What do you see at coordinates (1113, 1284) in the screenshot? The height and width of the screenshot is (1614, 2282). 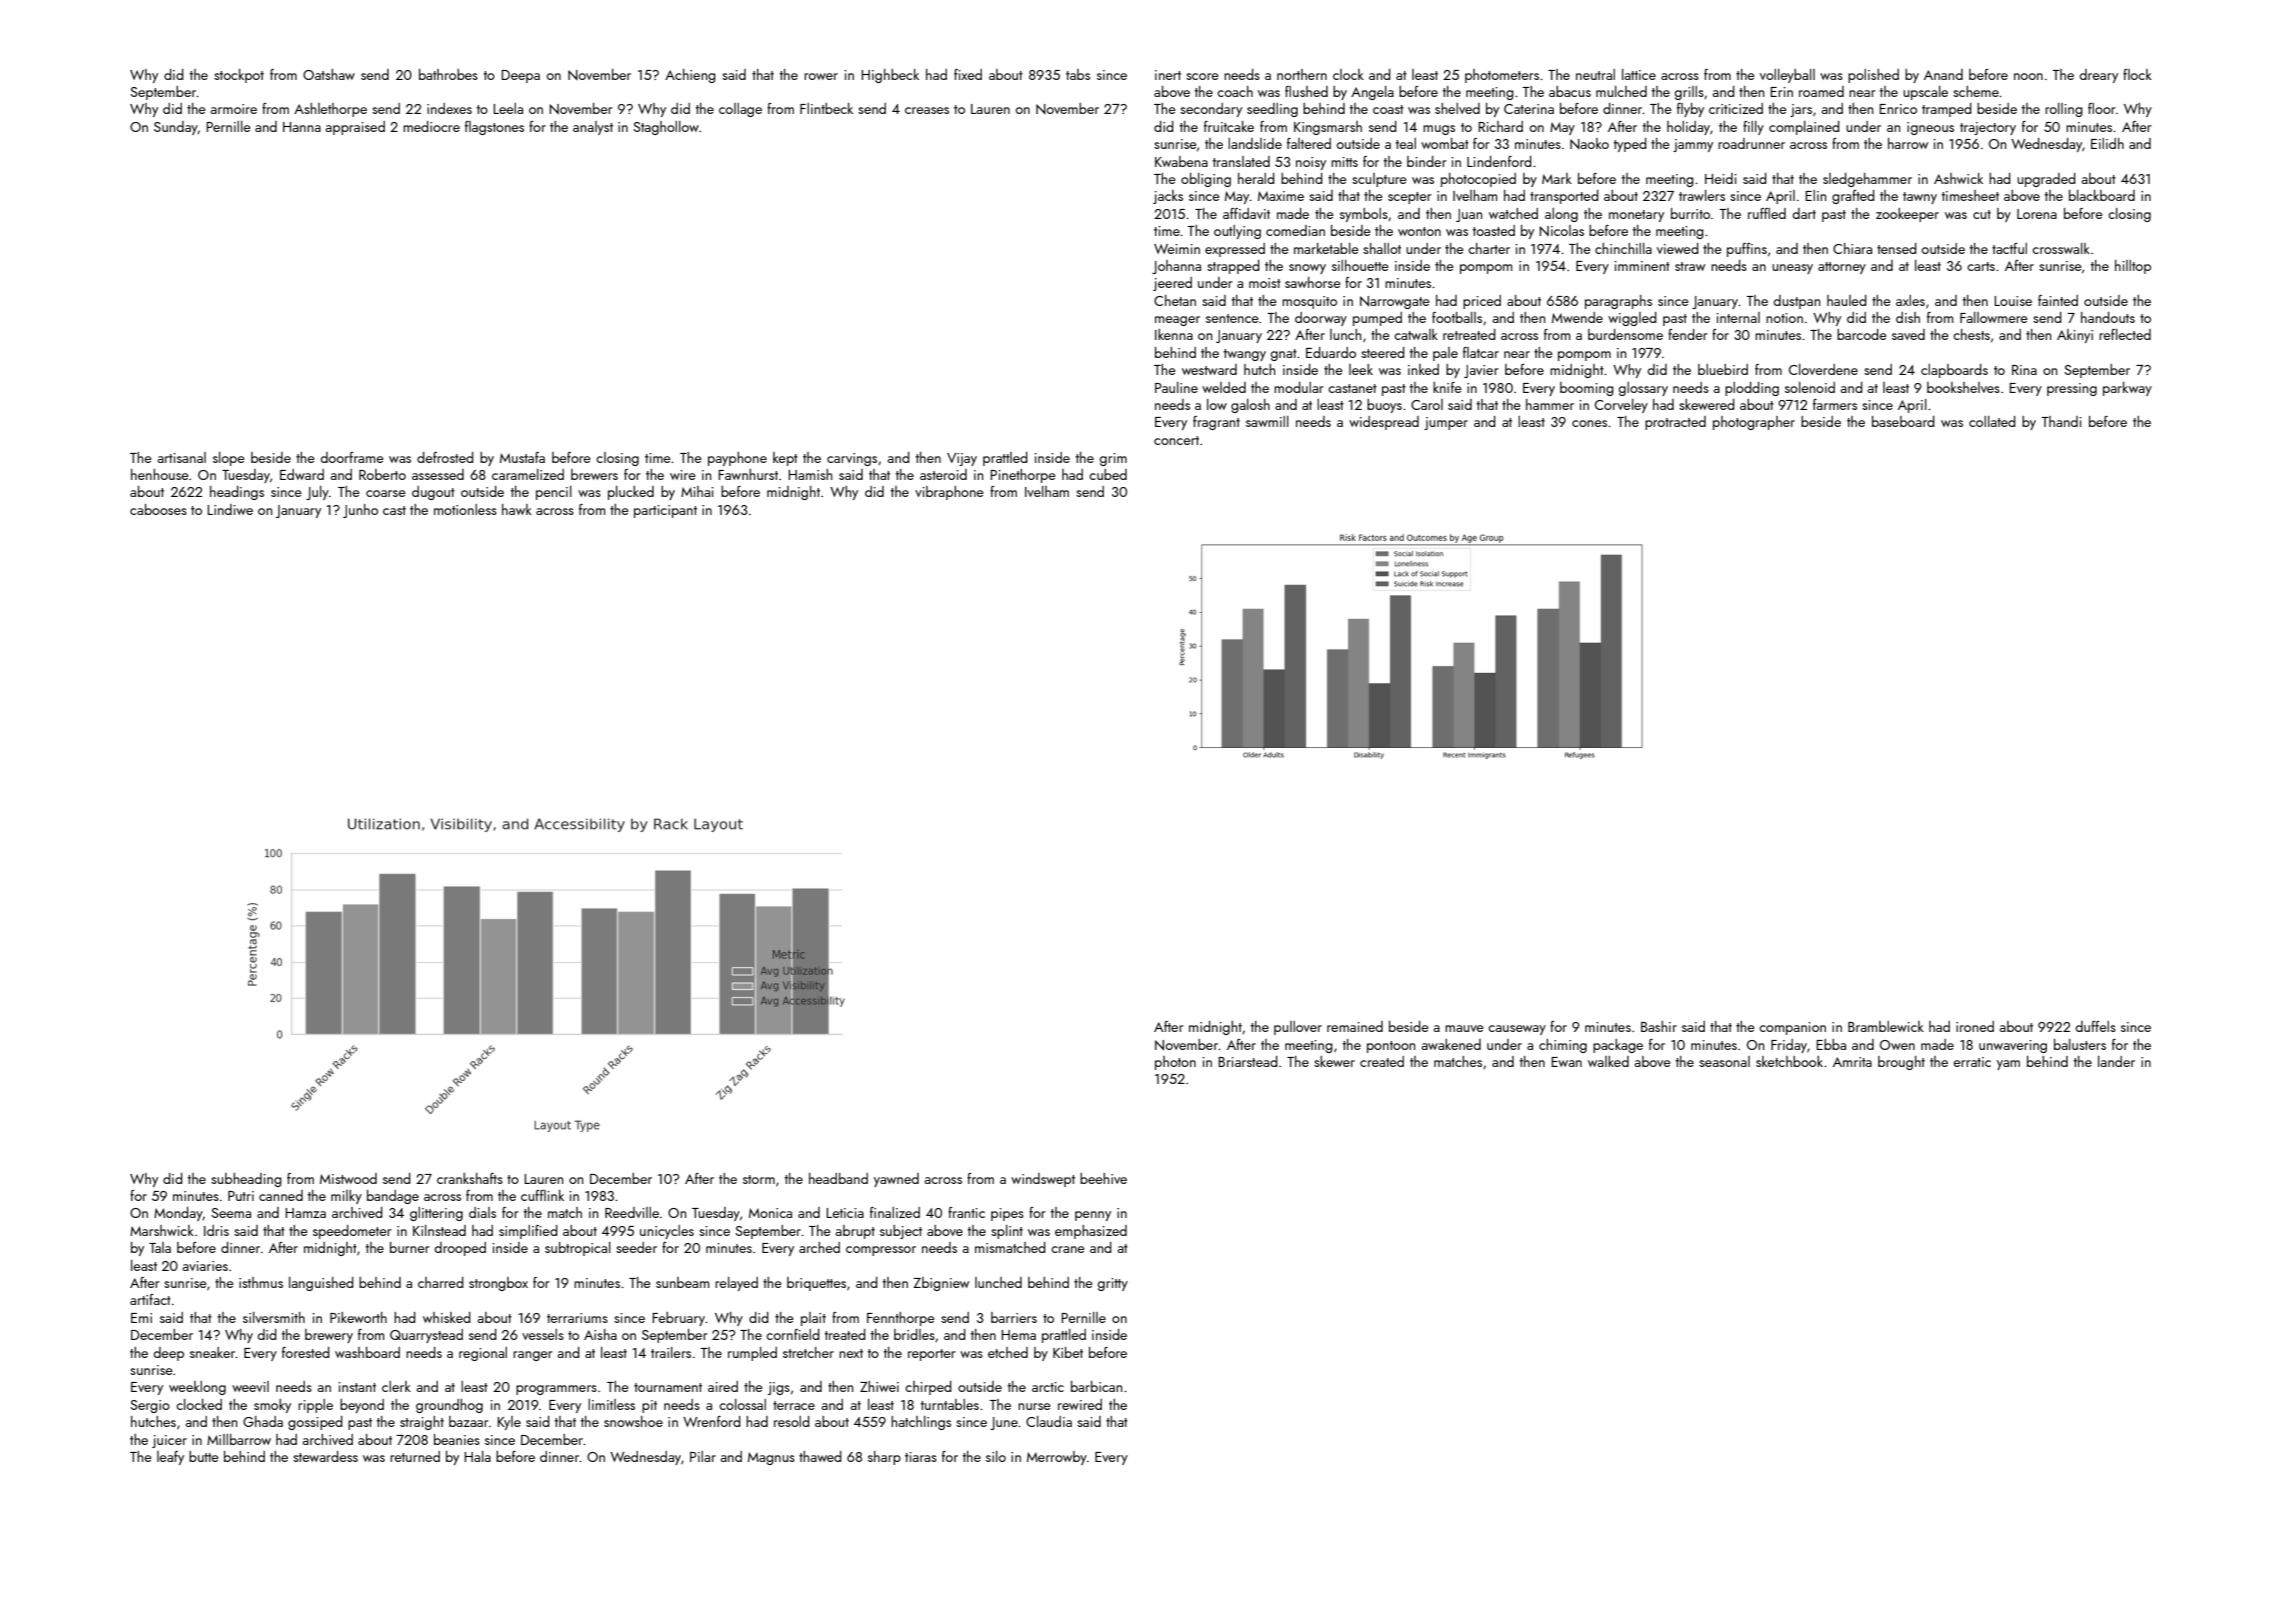 I see `gritty` at bounding box center [1113, 1284].
